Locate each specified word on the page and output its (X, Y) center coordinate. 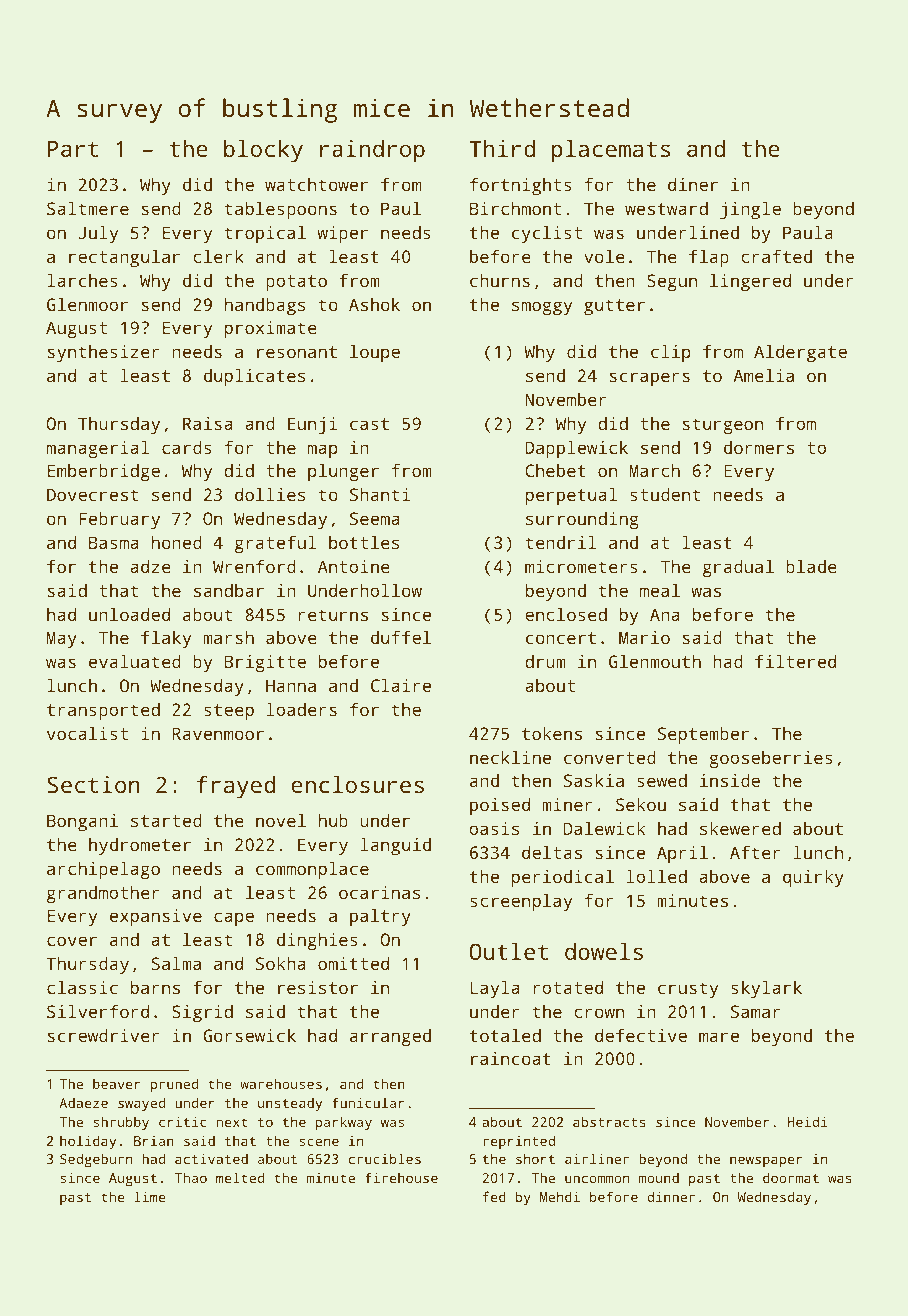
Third (502, 148)
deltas (552, 852)
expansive (156, 917)
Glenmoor (87, 304)
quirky (813, 878)
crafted (776, 256)
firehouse (401, 1177)
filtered (795, 661)
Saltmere (88, 208)
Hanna (291, 685)
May (62, 639)
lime (150, 1196)
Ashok (374, 304)
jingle (750, 210)
